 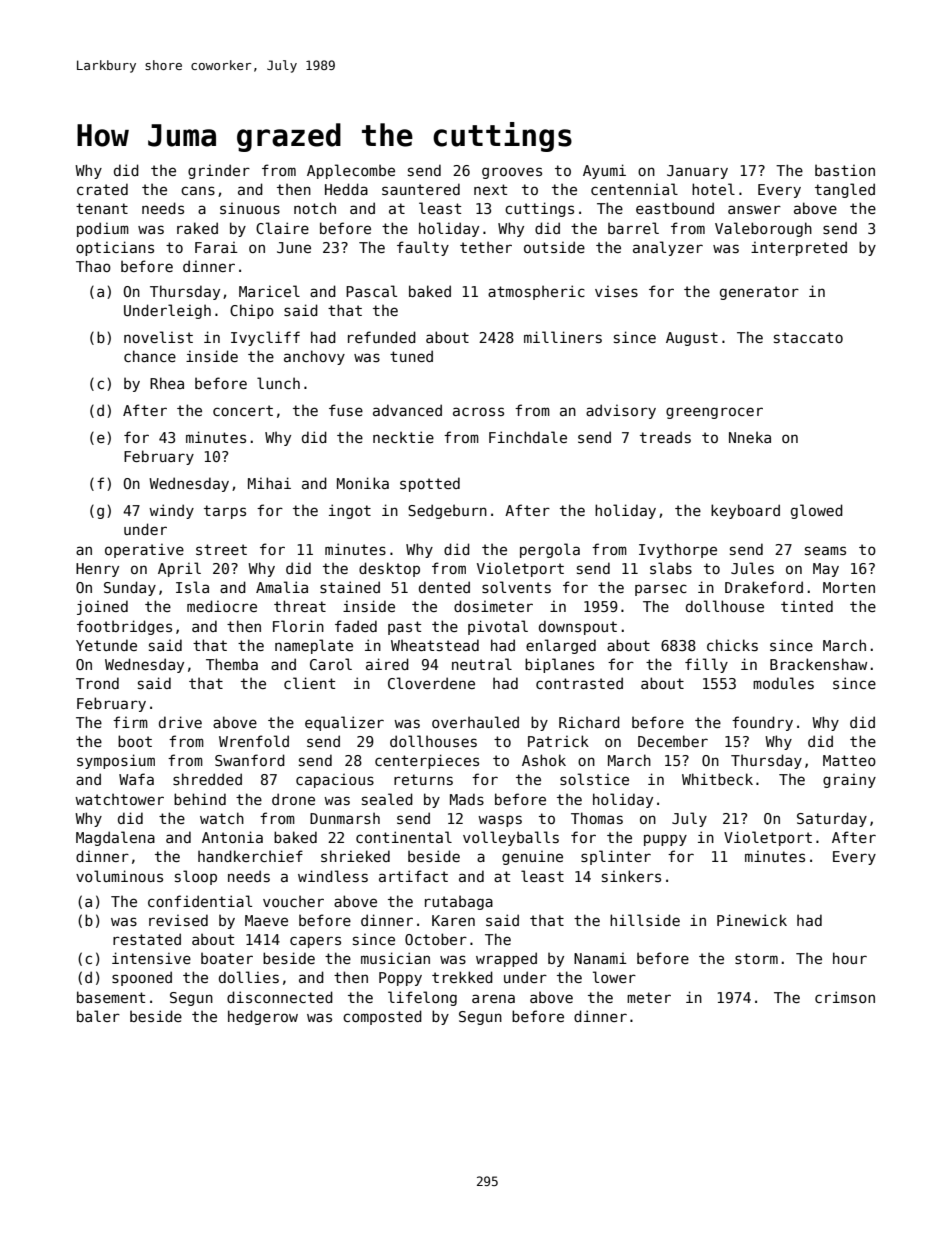 What do you see at coordinates (221, 549) in the page?
I see `street` at bounding box center [221, 549].
